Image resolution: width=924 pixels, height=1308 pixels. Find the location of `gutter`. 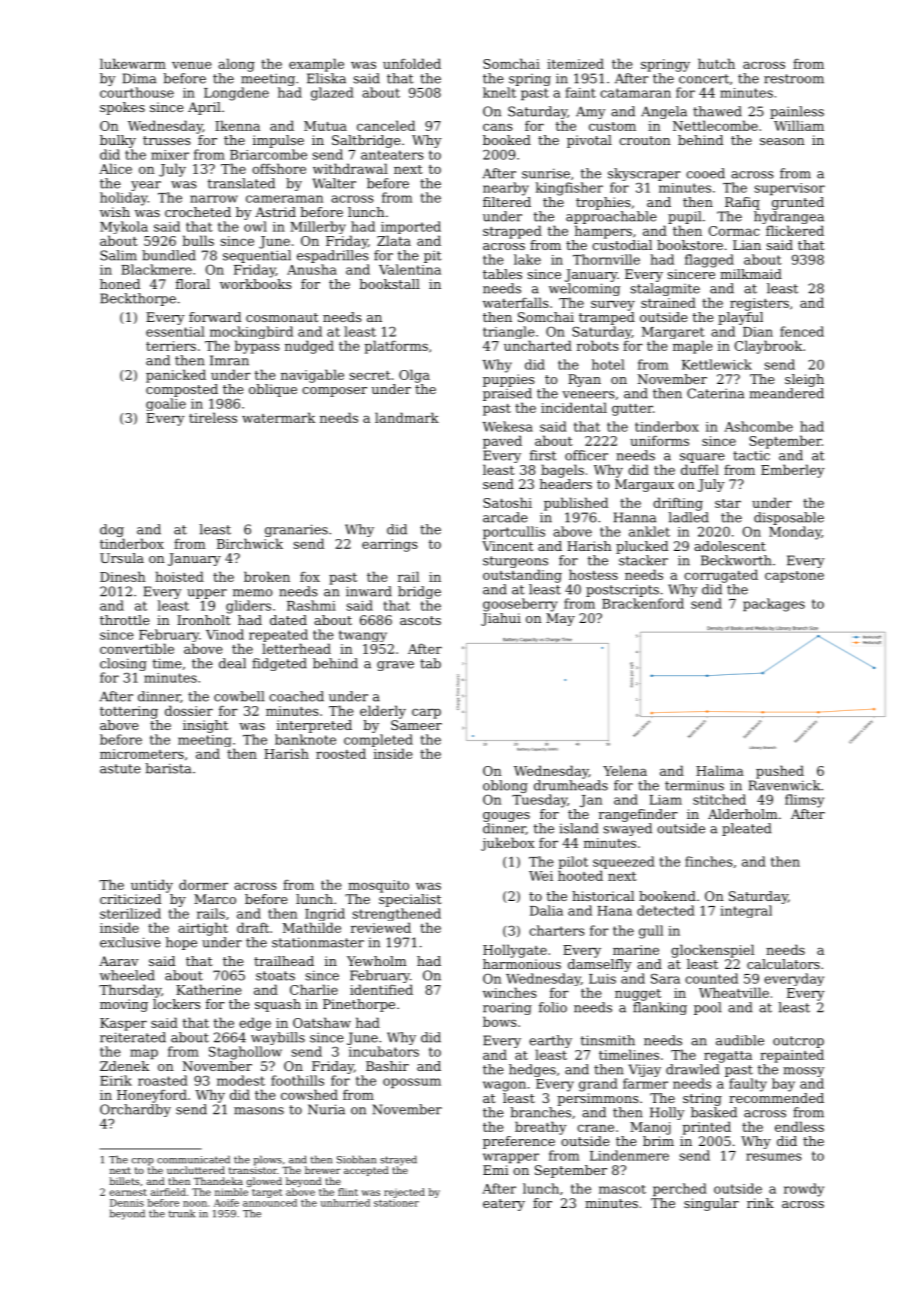

gutter is located at coordinates (632, 410).
